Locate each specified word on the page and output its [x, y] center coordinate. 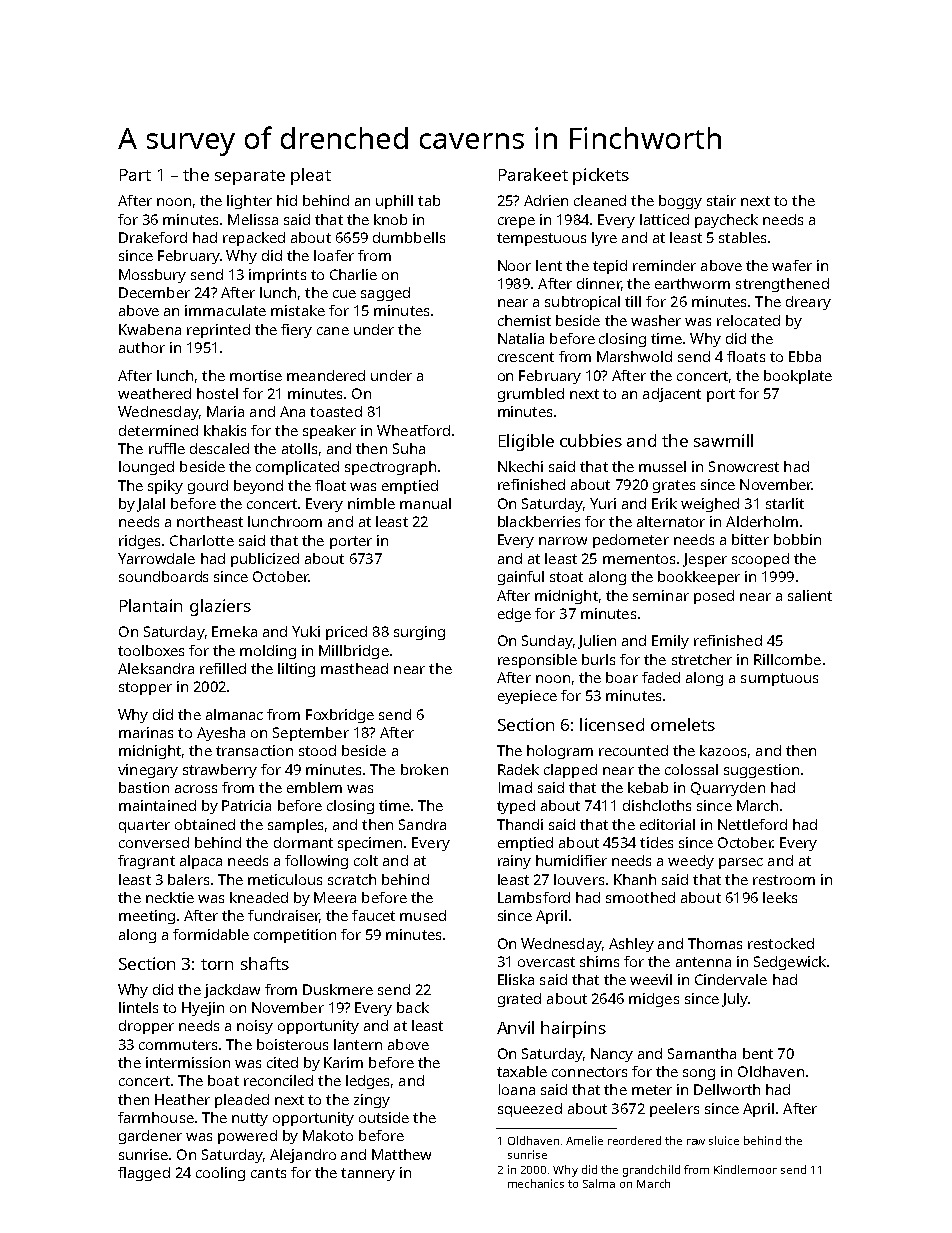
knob [390, 219]
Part [135, 175]
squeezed [530, 1110]
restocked [781, 943]
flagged [144, 1174]
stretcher [702, 659]
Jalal [151, 505]
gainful [521, 578]
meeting [147, 917]
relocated [748, 320]
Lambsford [534, 897]
